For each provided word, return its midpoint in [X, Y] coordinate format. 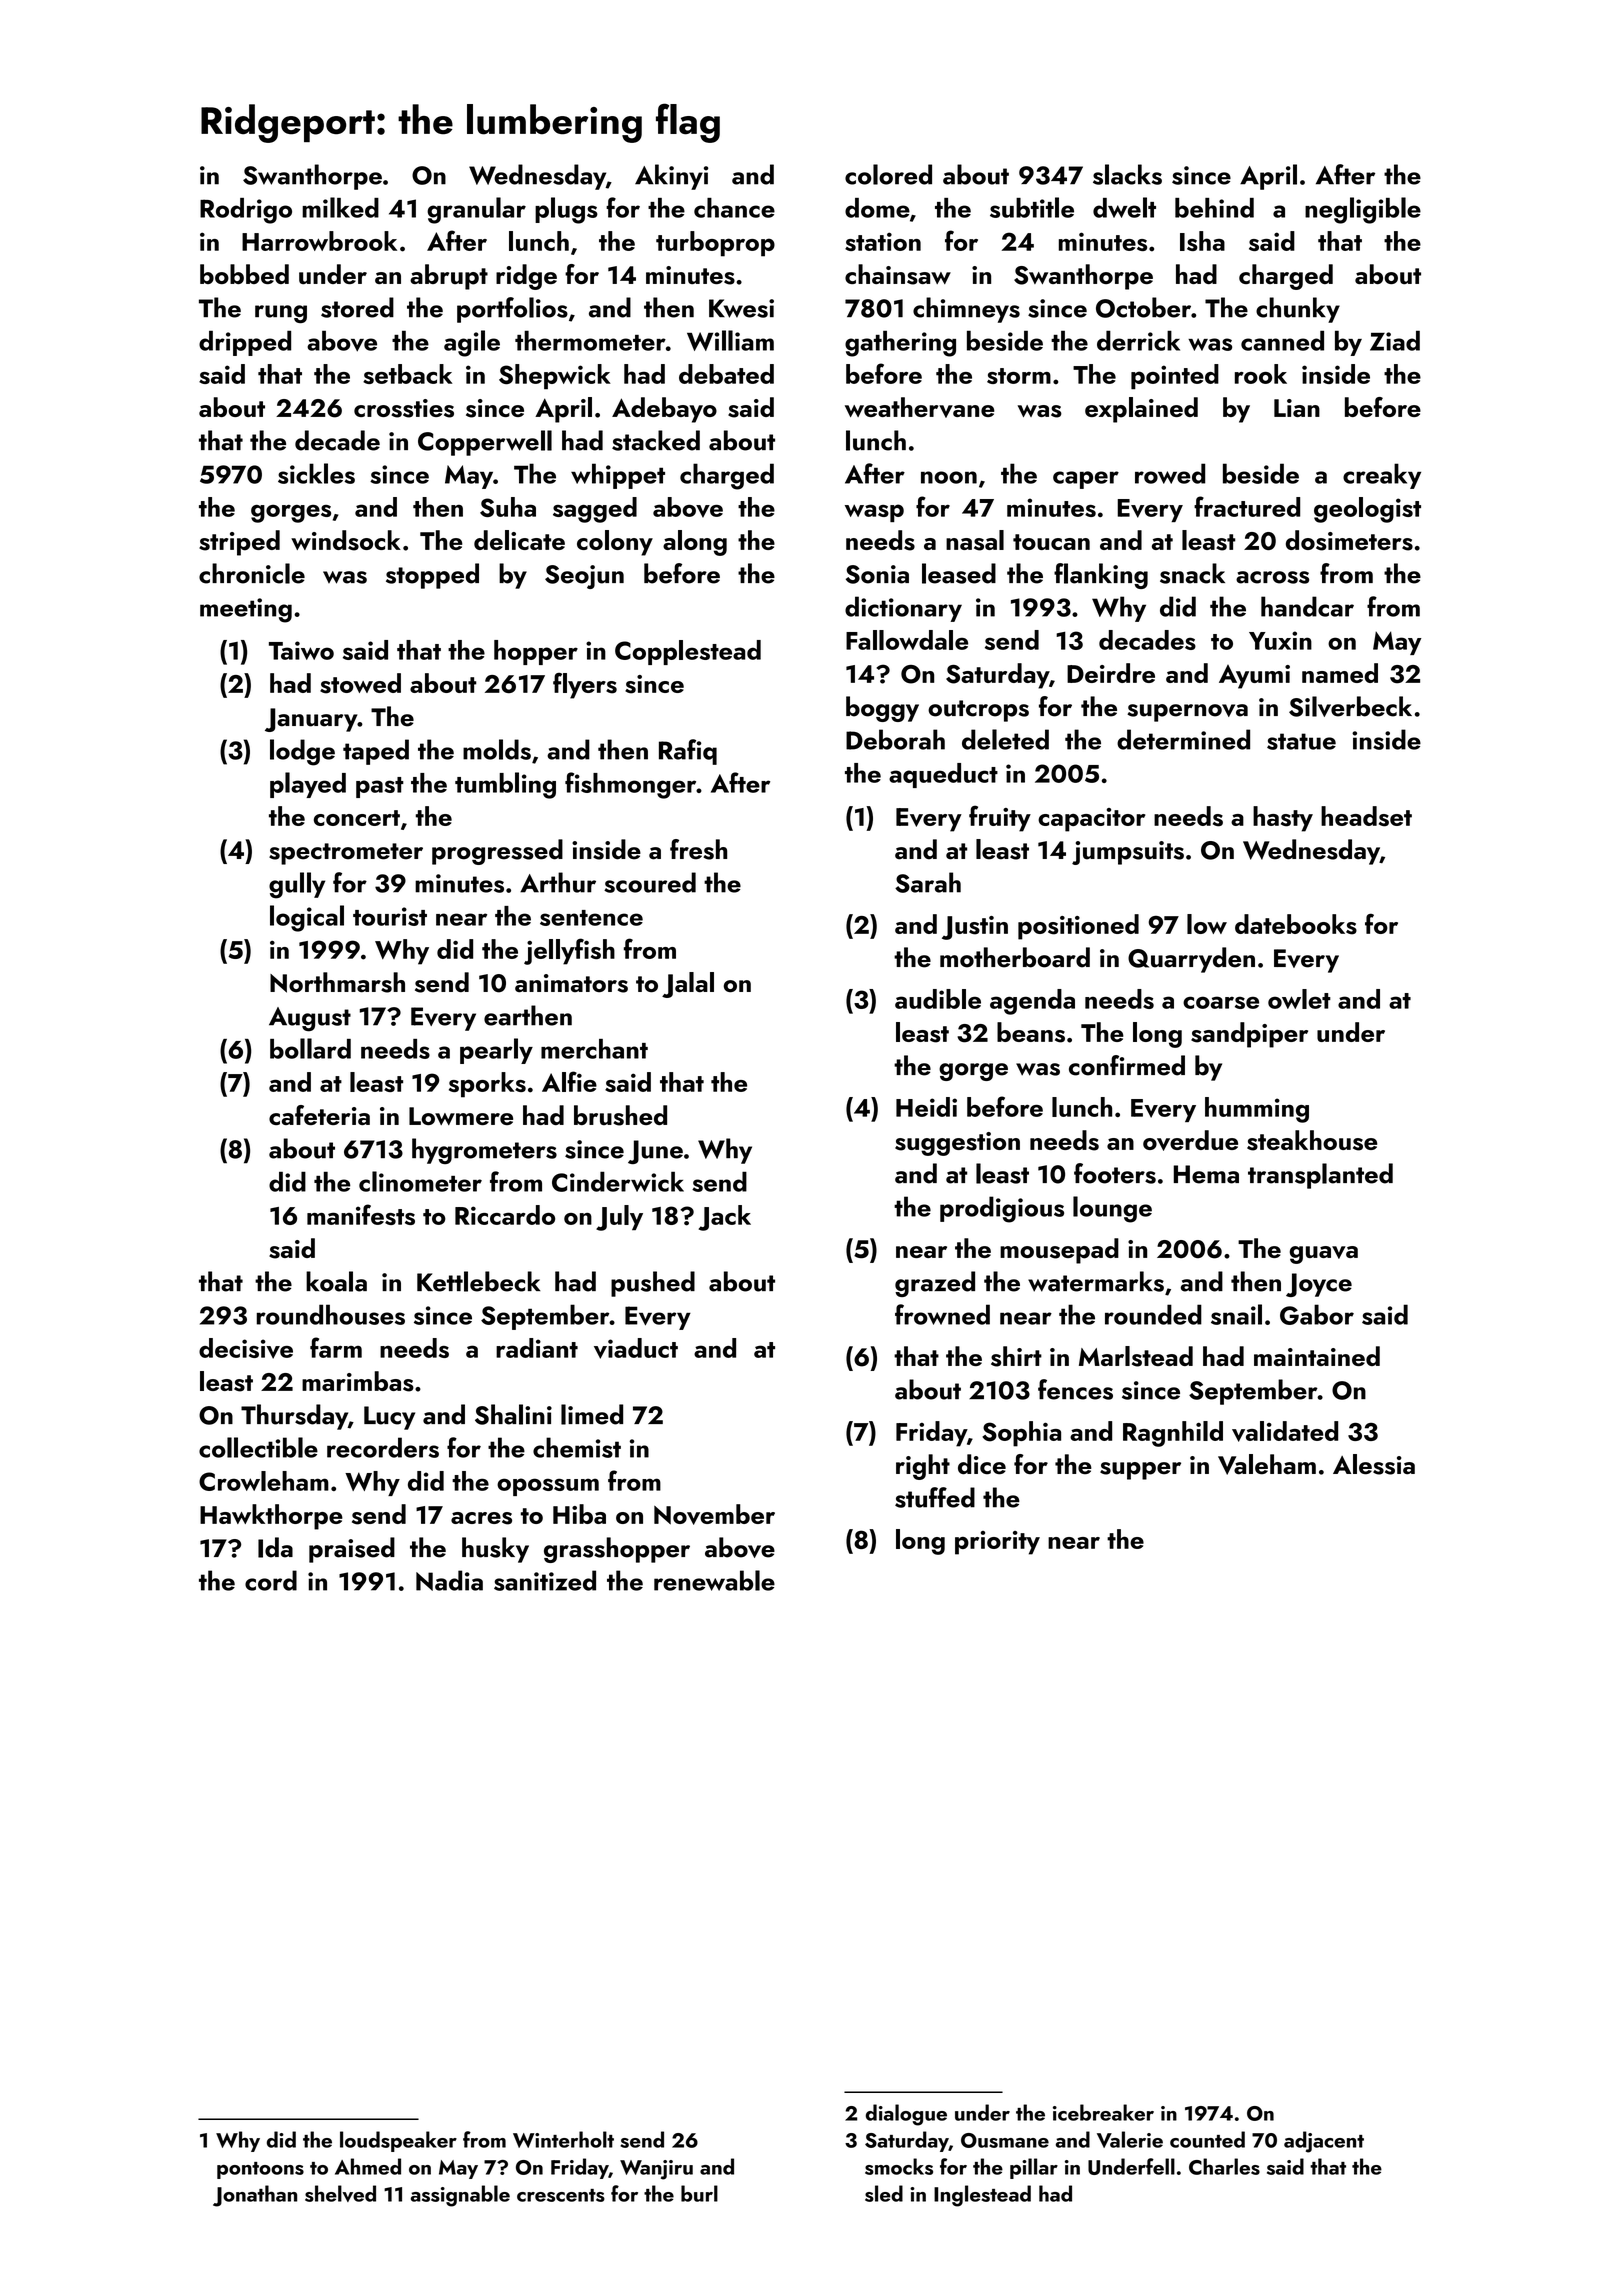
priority [997, 1543]
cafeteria [319, 1115]
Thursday [294, 1417]
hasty [1283, 819]
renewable [714, 1580]
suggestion [957, 1144]
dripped [245, 343]
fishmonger [630, 785]
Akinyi [671, 177]
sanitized [545, 1580]
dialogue [906, 2115]
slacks [1127, 174]
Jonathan [255, 2196]
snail [1236, 1314]
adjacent [1324, 2142]
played [308, 785]
